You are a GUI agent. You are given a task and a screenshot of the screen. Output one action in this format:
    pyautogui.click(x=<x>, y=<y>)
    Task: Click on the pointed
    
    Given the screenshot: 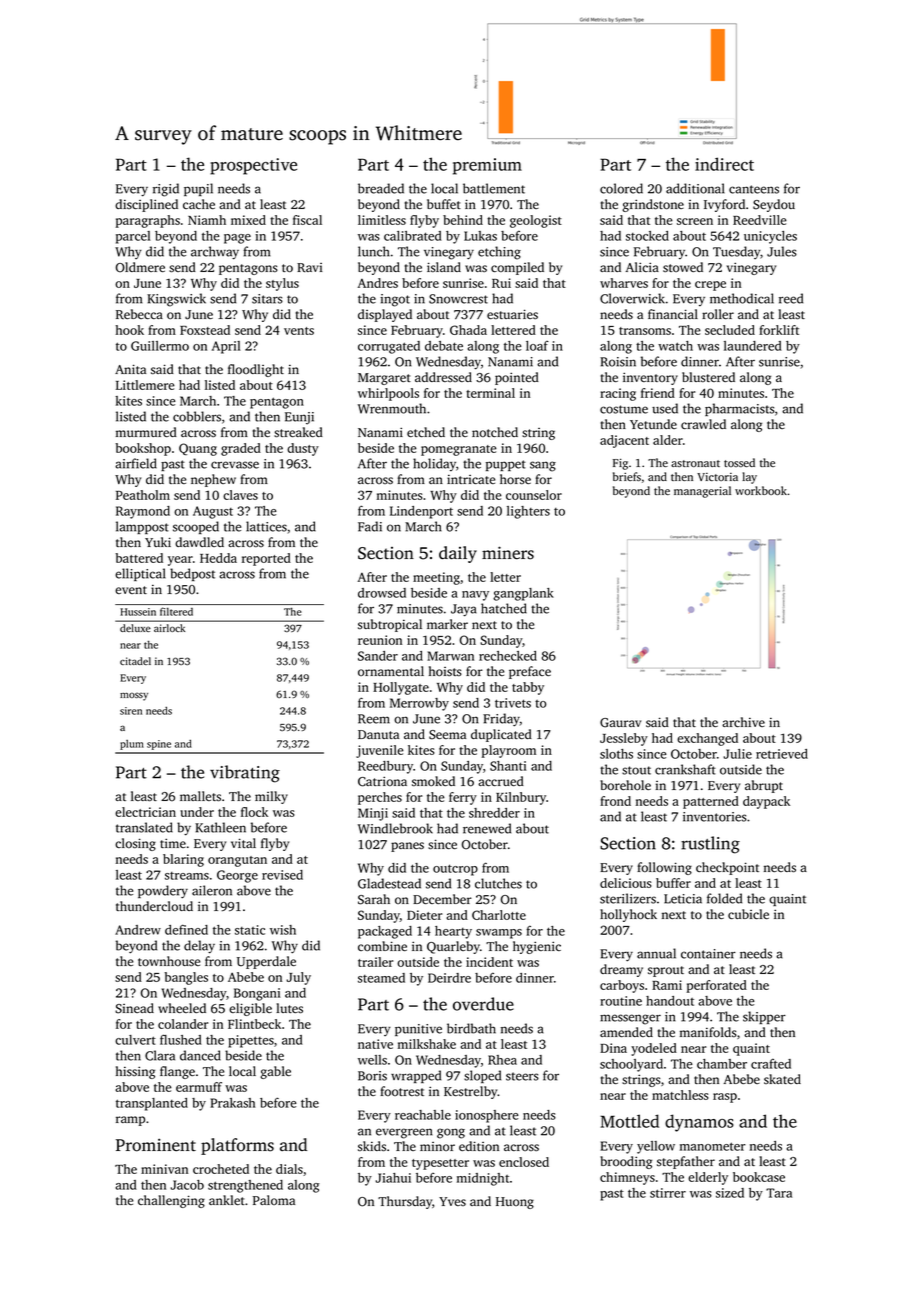 What is the action you would take?
    pyautogui.click(x=517, y=378)
